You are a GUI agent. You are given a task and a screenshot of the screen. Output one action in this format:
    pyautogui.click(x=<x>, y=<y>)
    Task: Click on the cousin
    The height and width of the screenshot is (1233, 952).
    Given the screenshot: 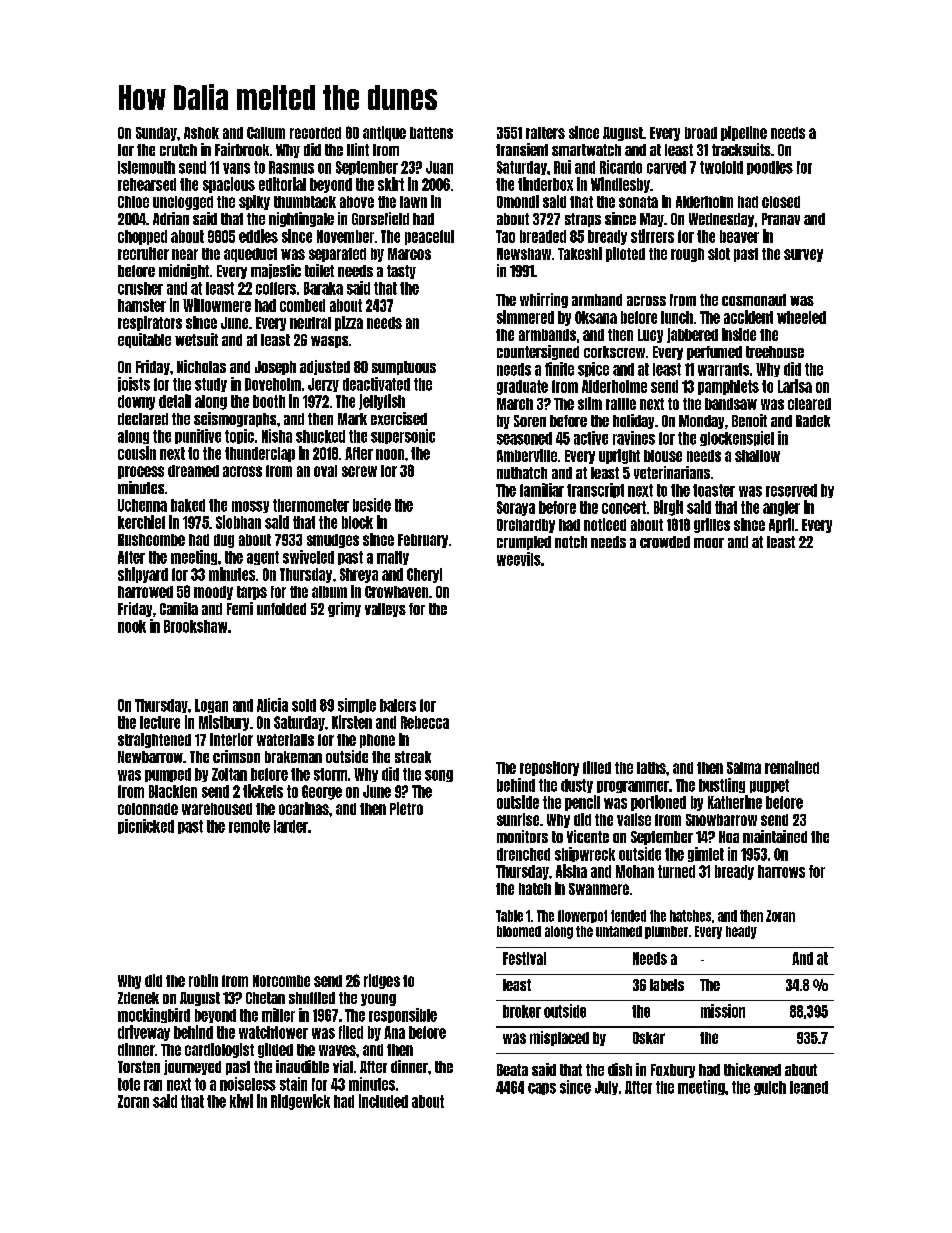 What is the action you would take?
    pyautogui.click(x=137, y=453)
